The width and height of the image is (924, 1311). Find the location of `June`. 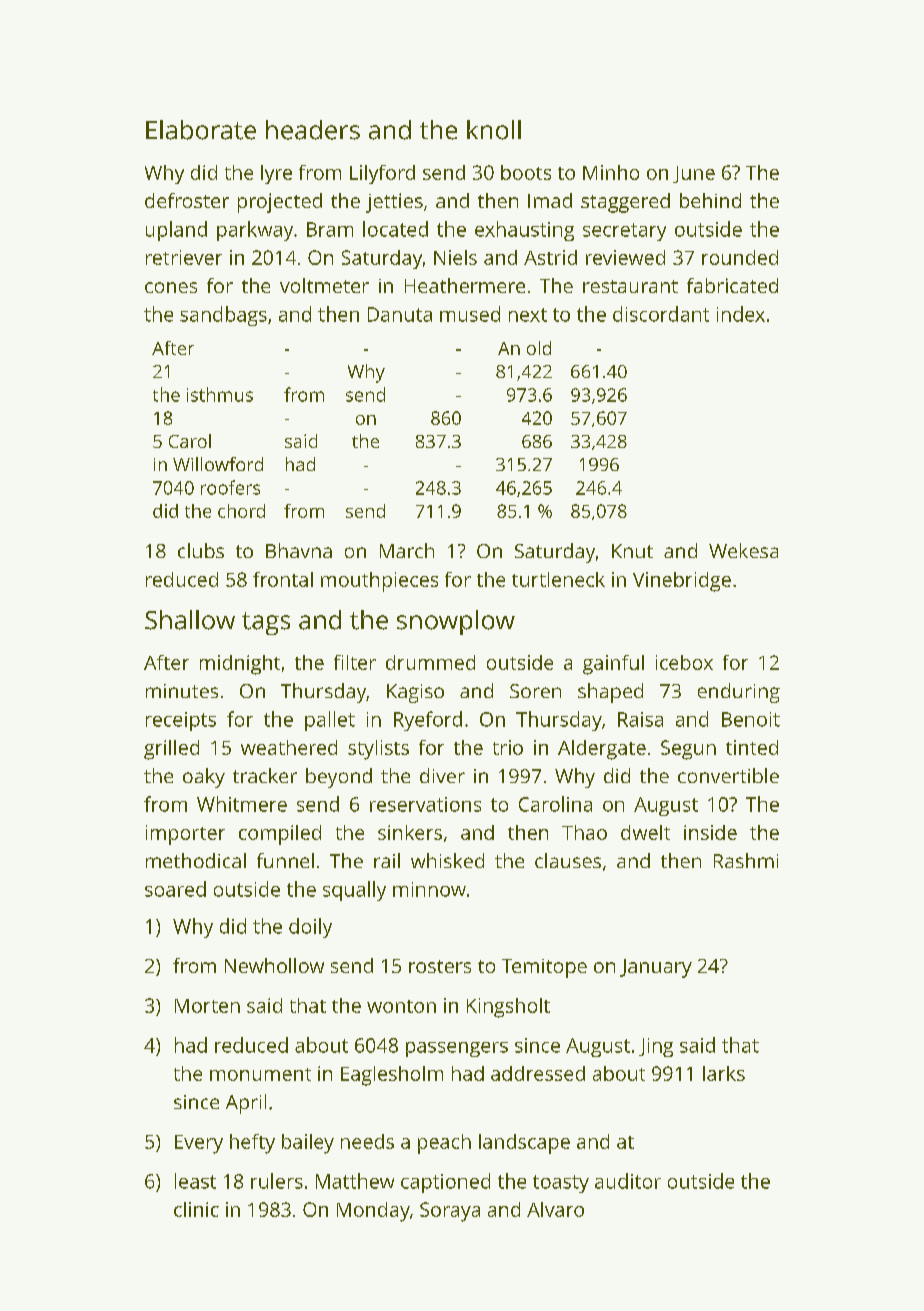

June is located at coordinates (694, 174).
